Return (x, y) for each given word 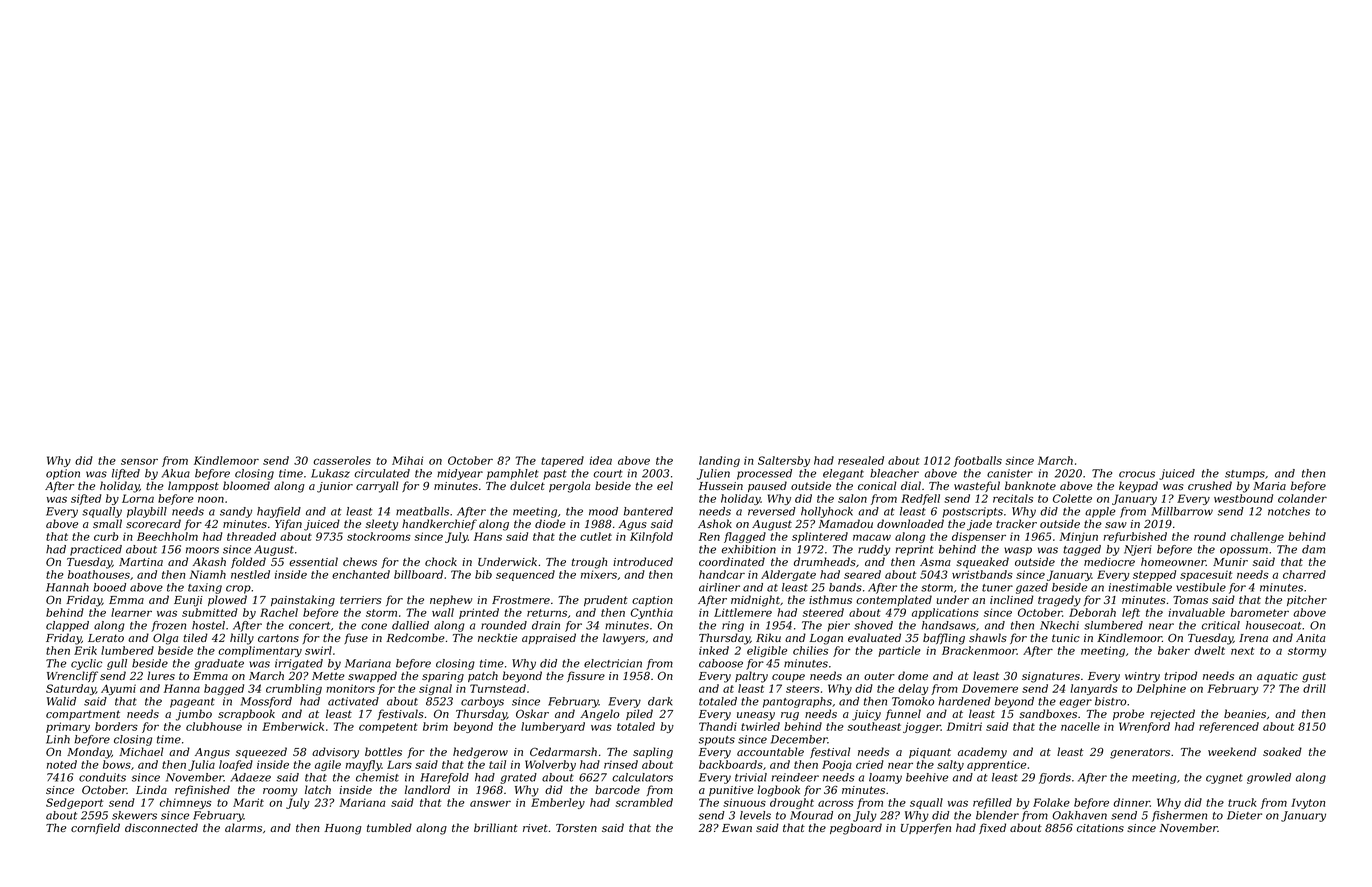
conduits (102, 777)
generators (1140, 753)
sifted (86, 499)
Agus (632, 525)
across (836, 803)
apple (1100, 512)
